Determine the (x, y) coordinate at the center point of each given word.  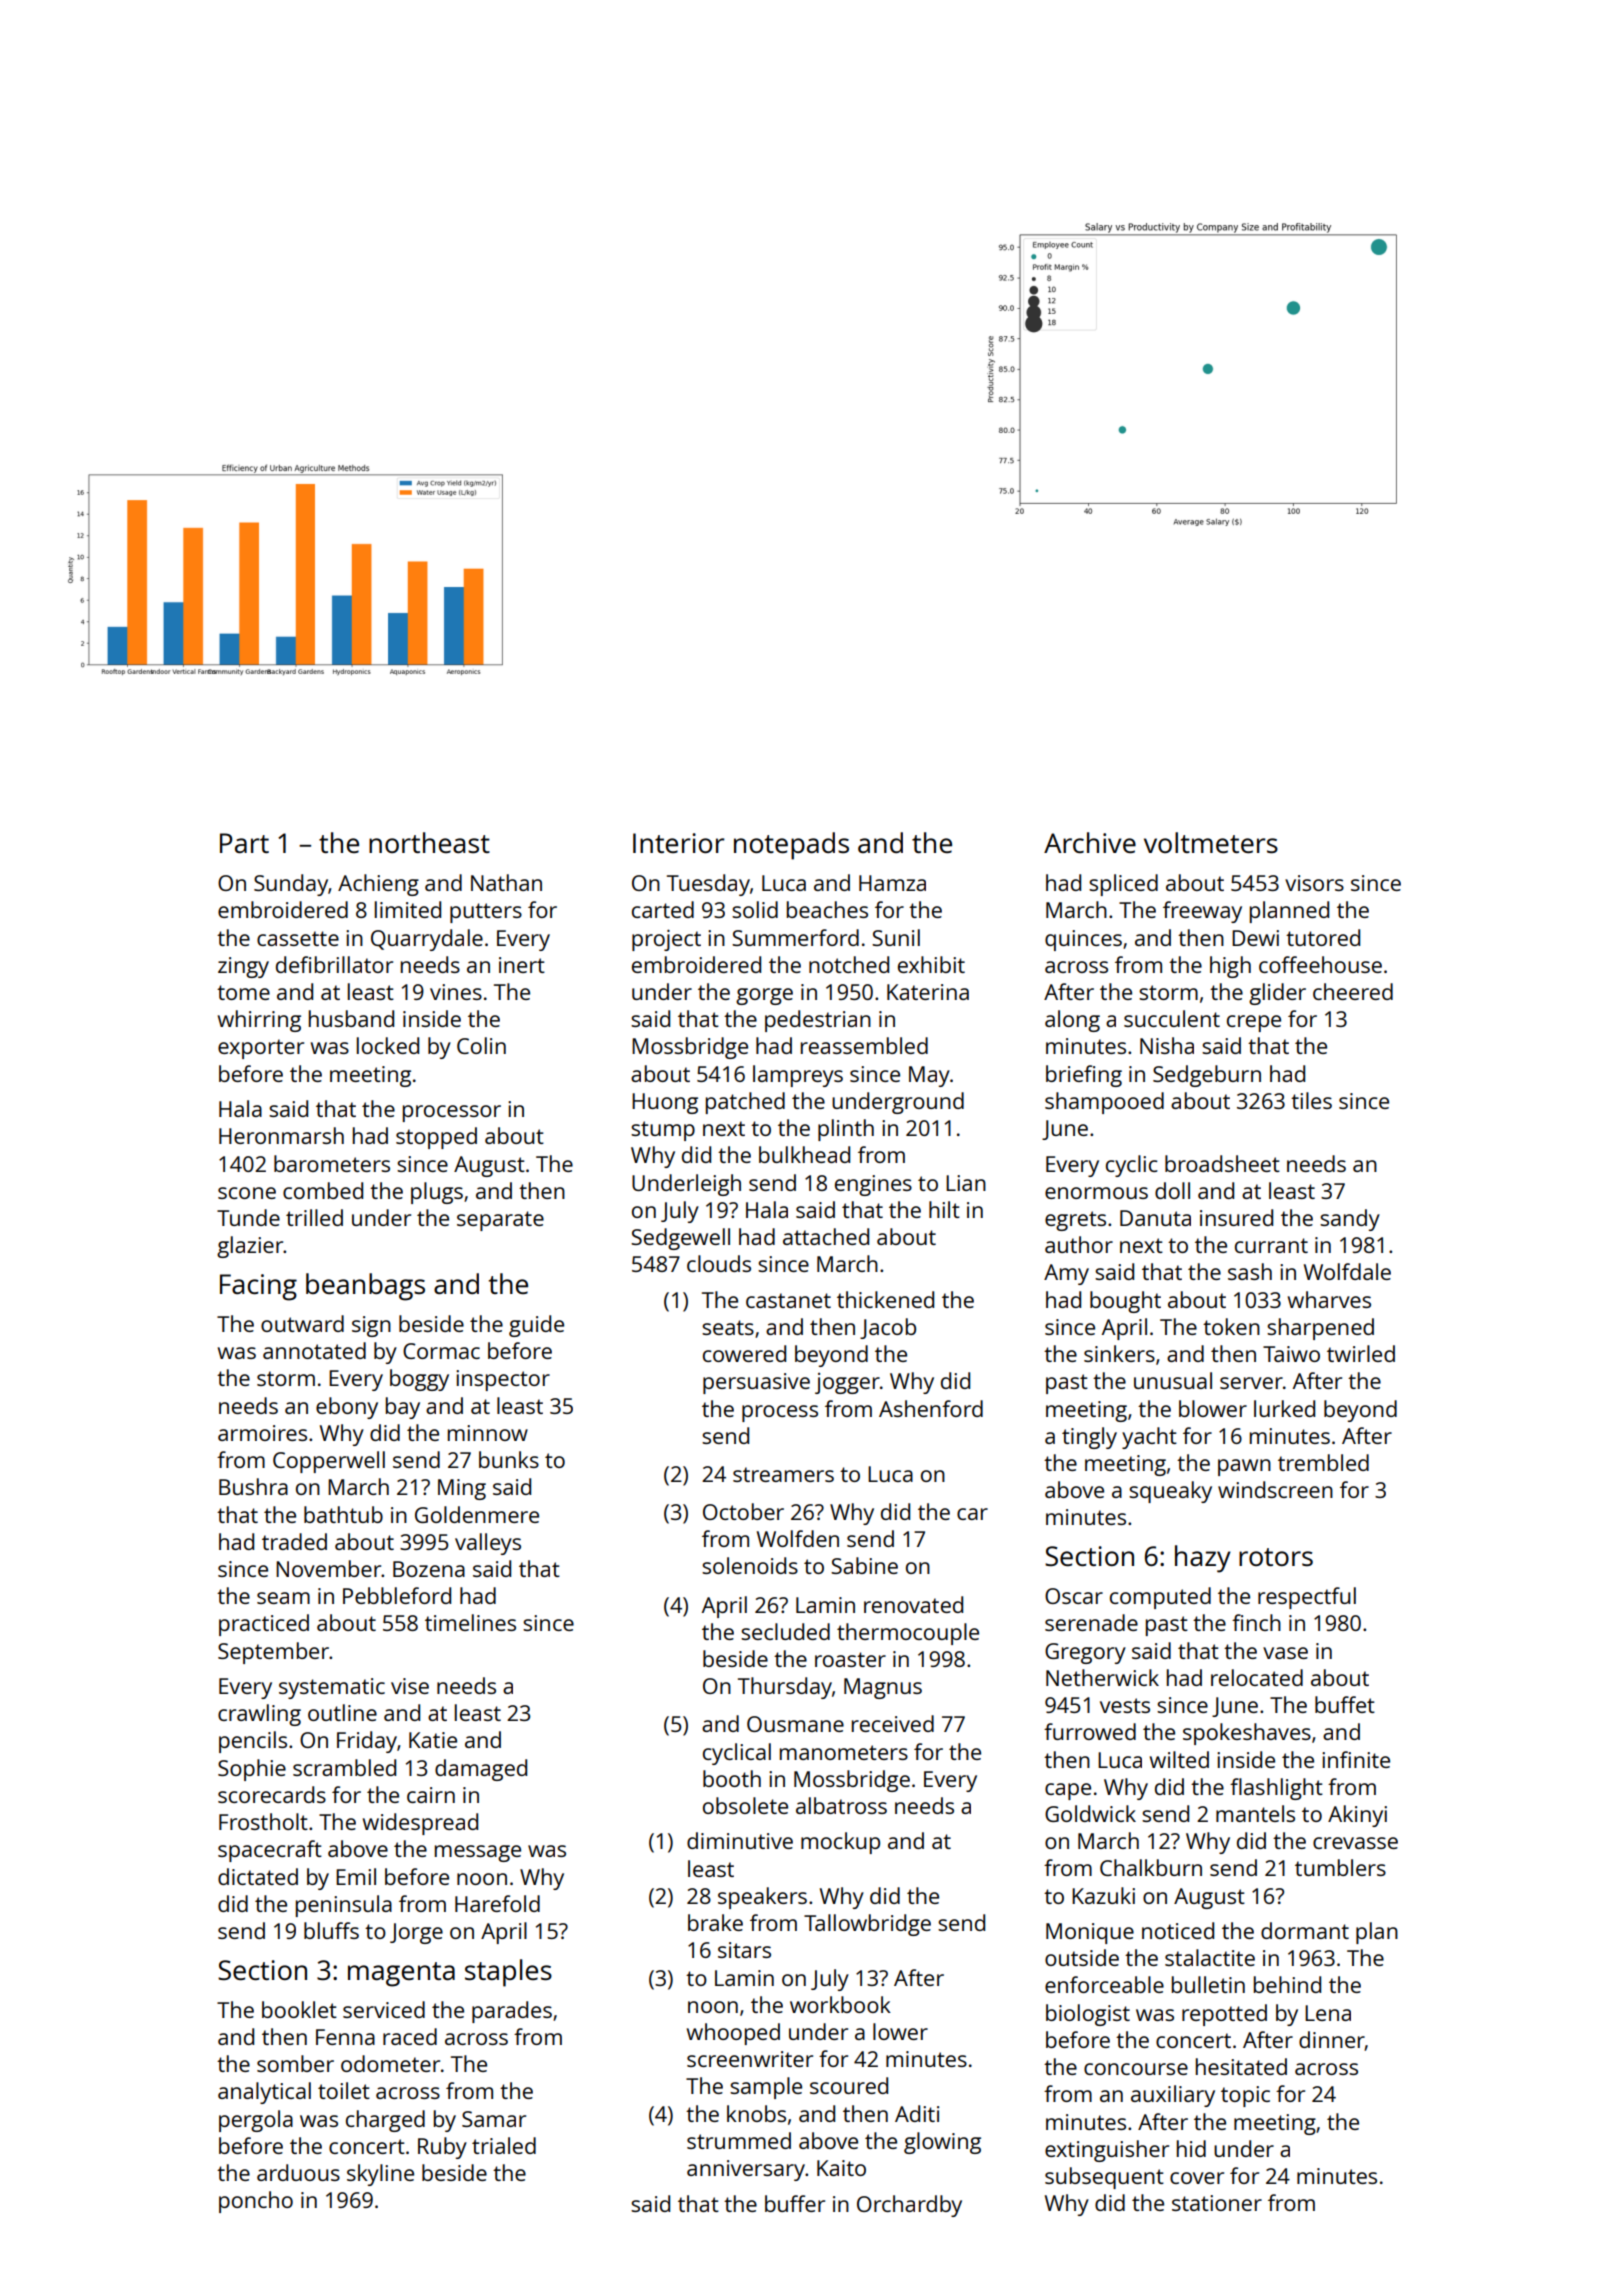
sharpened (1320, 1329)
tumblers (1340, 1867)
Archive (1090, 842)
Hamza (892, 883)
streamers (783, 1474)
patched (745, 1103)
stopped (436, 1138)
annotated (314, 1350)
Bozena (429, 1569)
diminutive (740, 1840)
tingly (1089, 1438)
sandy (1350, 1220)
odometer (390, 2063)
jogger (847, 1383)
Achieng (378, 885)
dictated (258, 1876)
